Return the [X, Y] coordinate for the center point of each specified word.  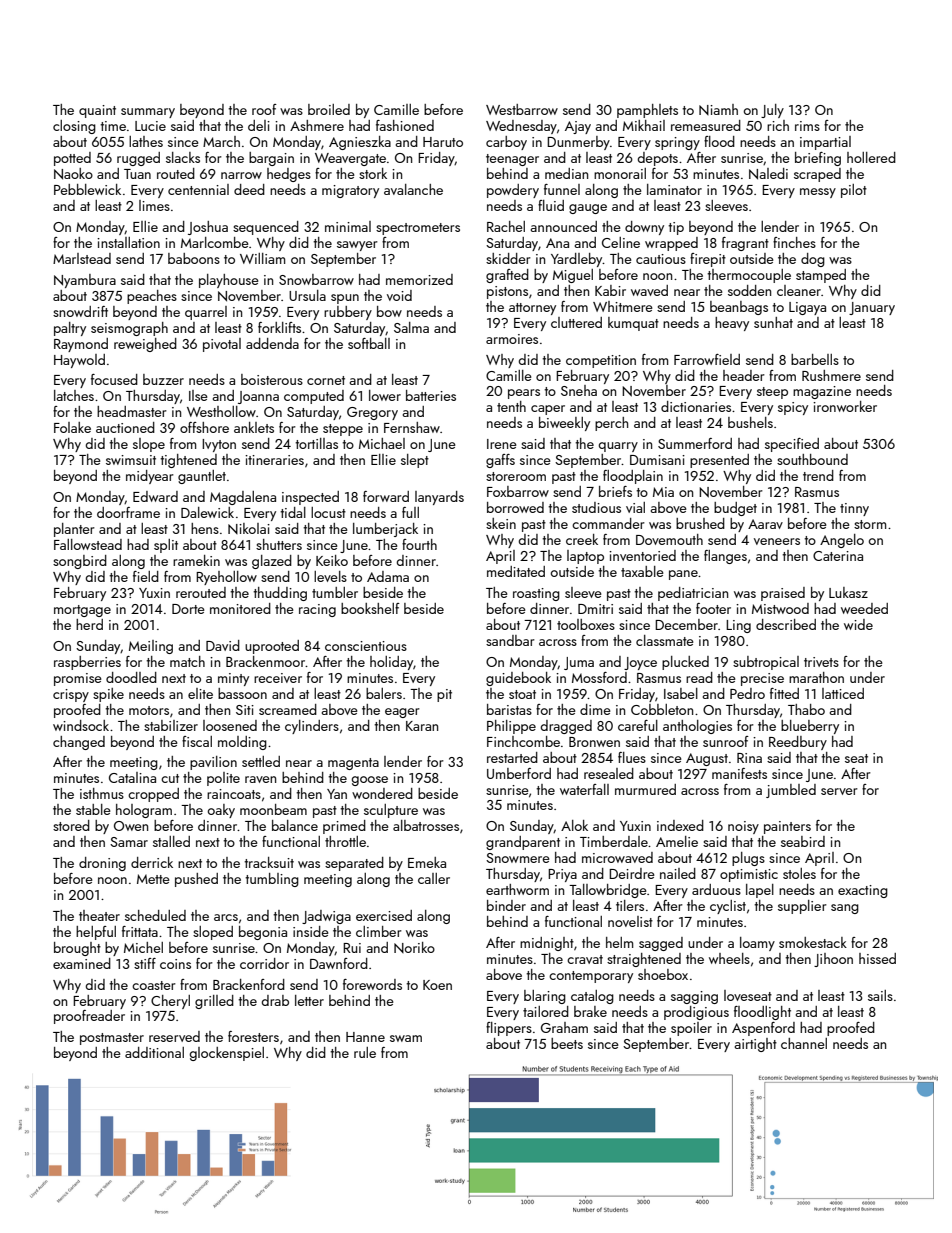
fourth [419, 544]
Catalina [132, 777]
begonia [263, 933]
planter [74, 530]
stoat [522, 694]
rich [778, 125]
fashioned [405, 125]
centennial [198, 189]
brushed [700, 523]
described [786, 624]
